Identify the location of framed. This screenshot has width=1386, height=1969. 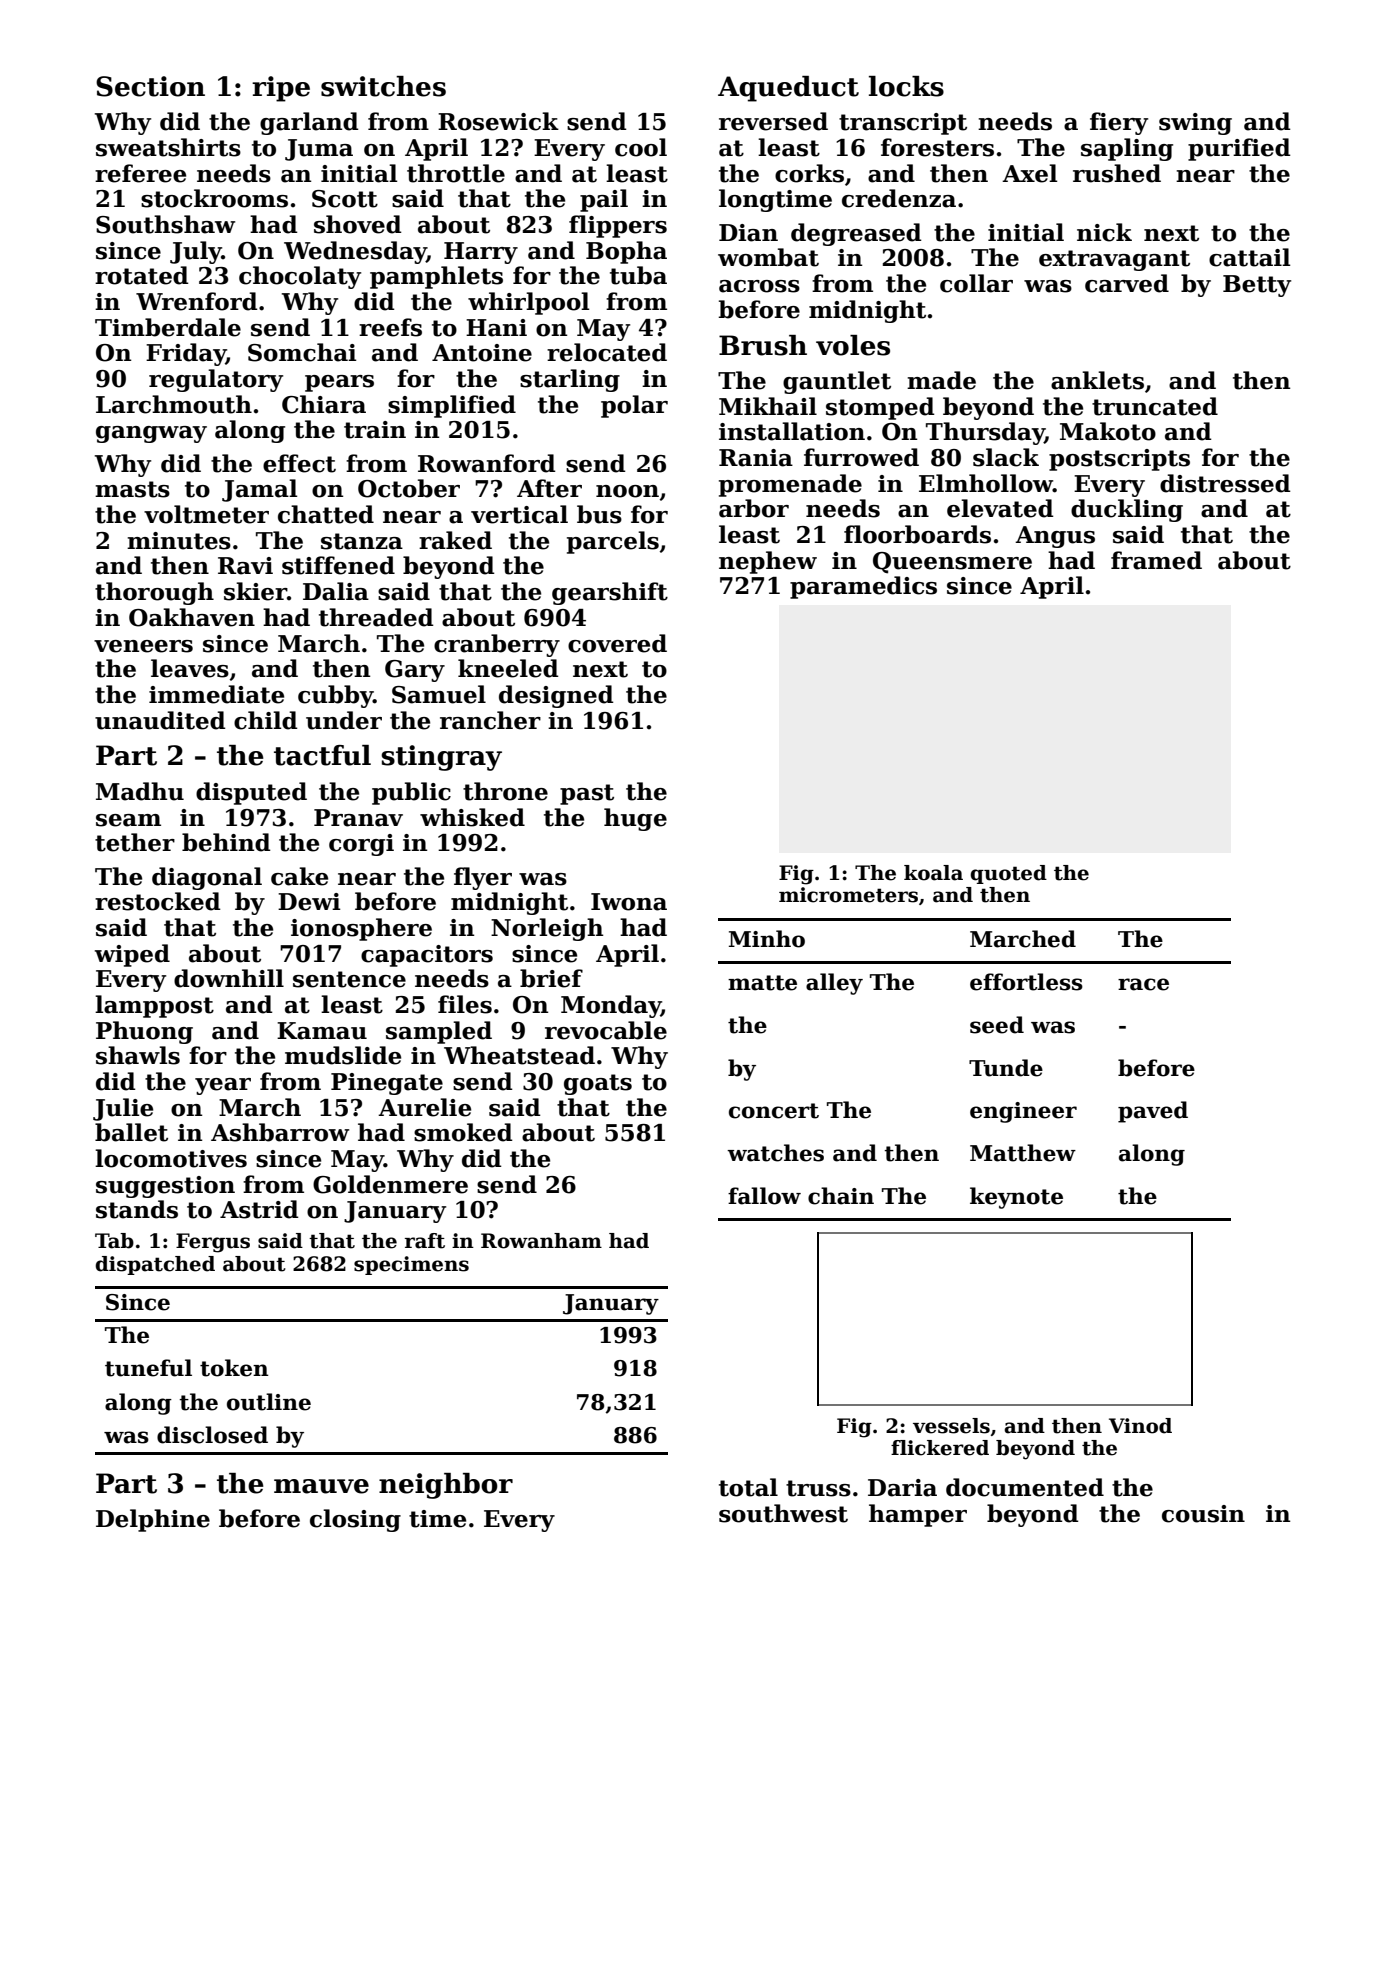
(1156, 560).
